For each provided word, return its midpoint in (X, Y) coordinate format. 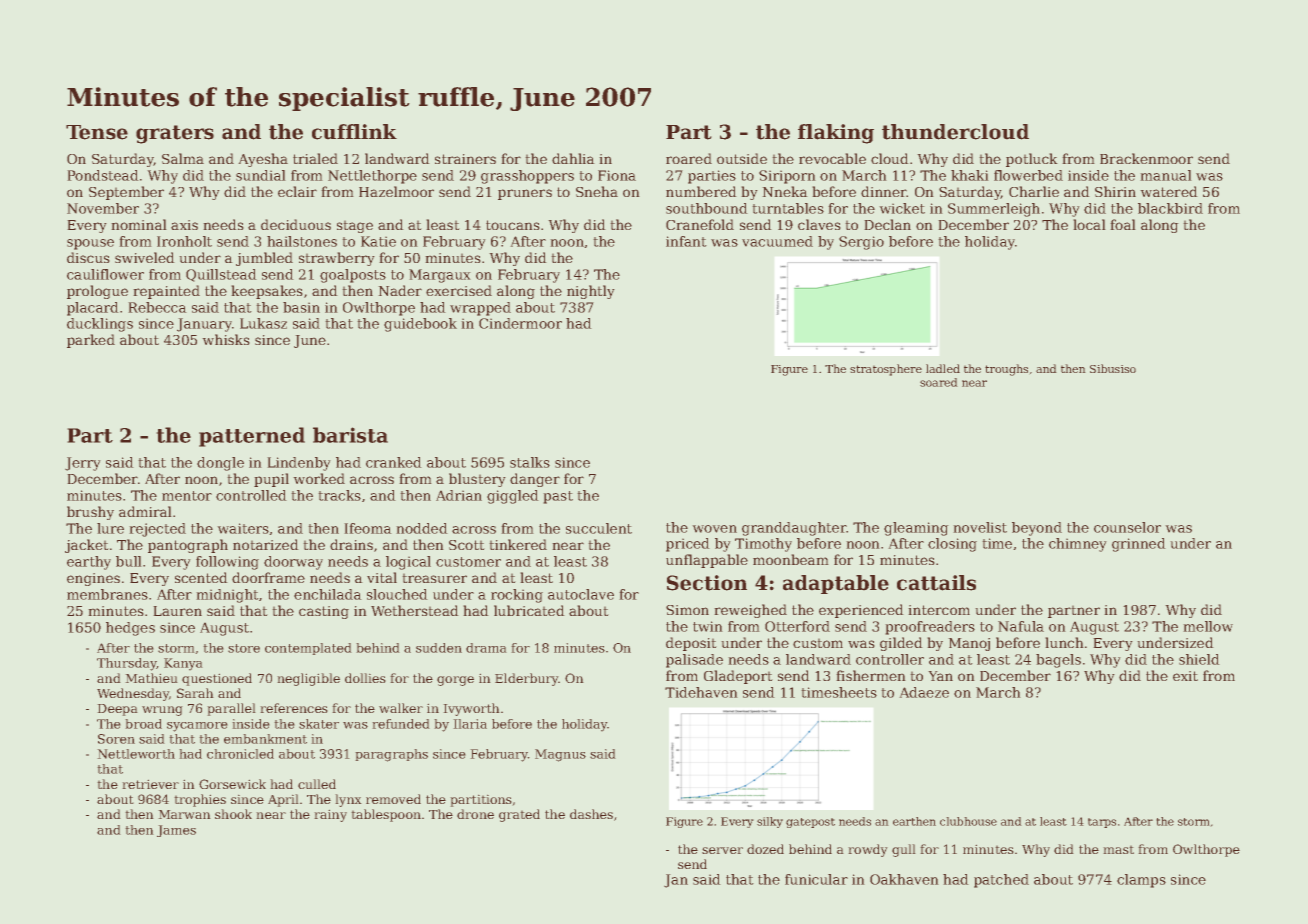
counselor (1127, 527)
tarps (1102, 823)
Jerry (83, 464)
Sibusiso (1113, 368)
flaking (836, 134)
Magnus (560, 755)
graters (175, 134)
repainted (166, 292)
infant (686, 241)
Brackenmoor (1146, 158)
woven (714, 529)
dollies (365, 678)
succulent (599, 528)
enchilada (328, 594)
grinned (1139, 545)
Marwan (184, 814)
